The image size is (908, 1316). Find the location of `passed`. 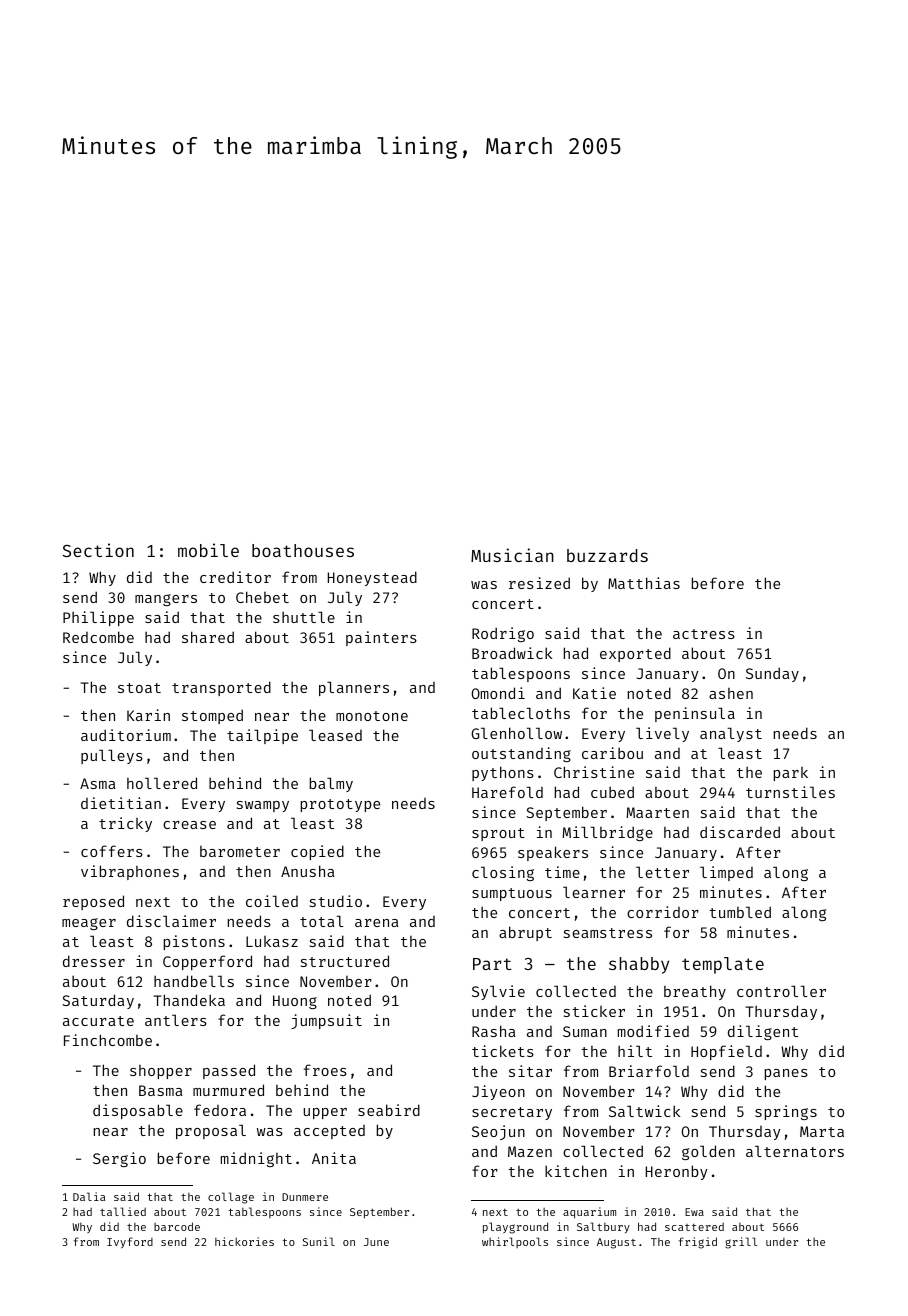

passed is located at coordinates (229, 1071).
